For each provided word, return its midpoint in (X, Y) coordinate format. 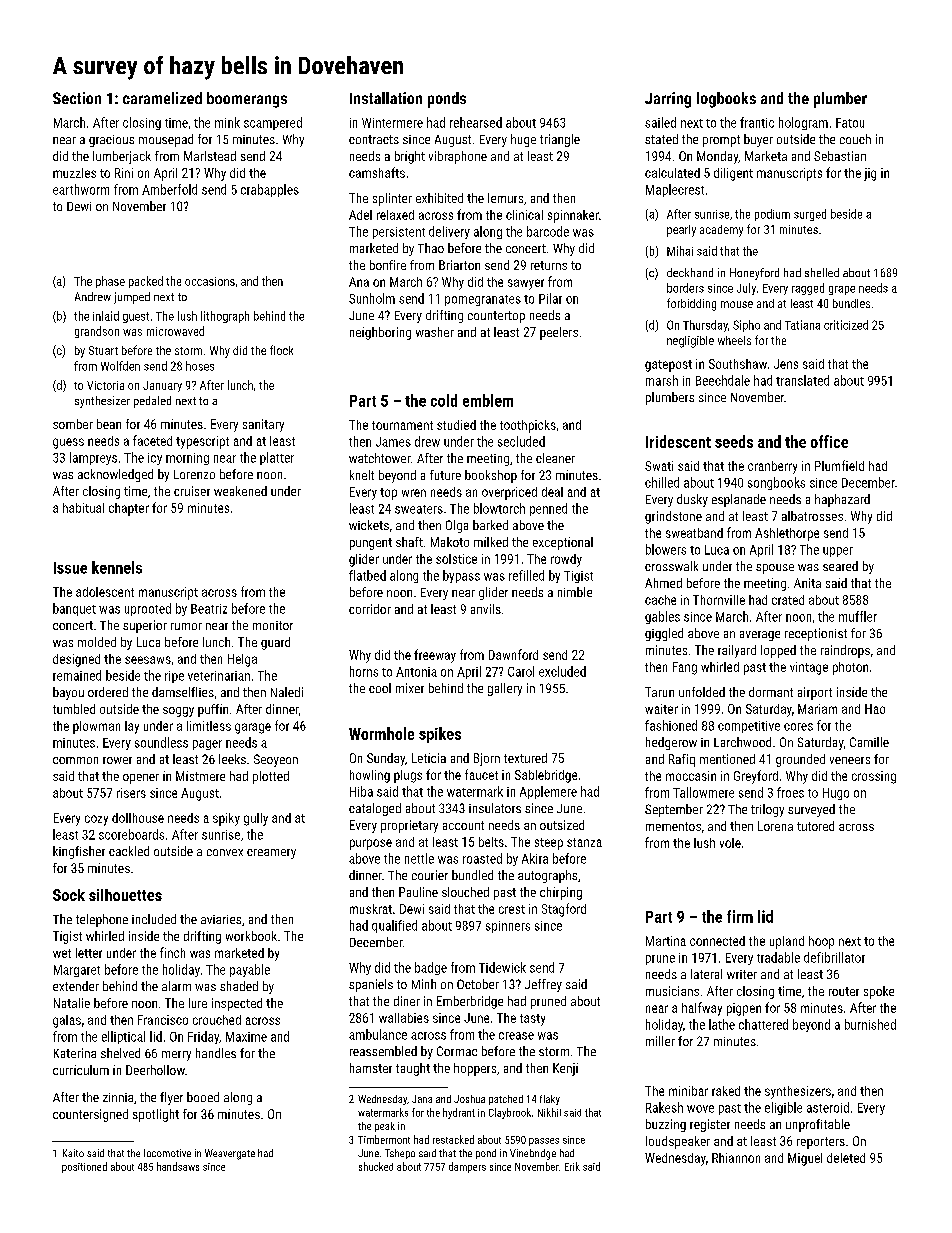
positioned (84, 1167)
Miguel (805, 1159)
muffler (858, 616)
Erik (572, 1166)
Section (77, 98)
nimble (575, 592)
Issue (70, 568)
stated (661, 139)
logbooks (726, 100)
